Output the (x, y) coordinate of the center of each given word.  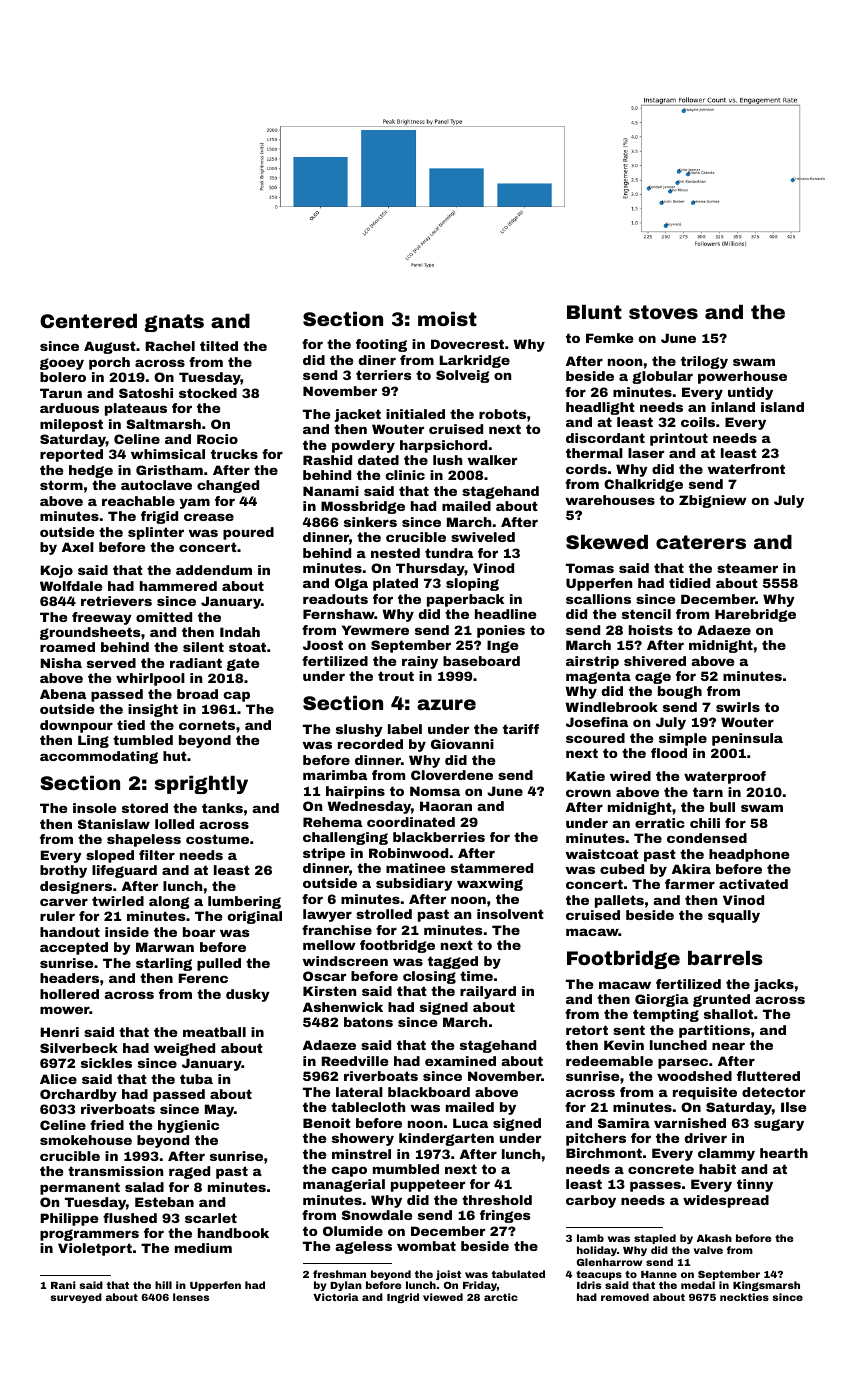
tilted (219, 346)
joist (448, 1275)
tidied (689, 583)
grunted (721, 1000)
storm (61, 485)
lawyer (327, 915)
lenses (191, 1297)
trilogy (704, 362)
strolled (384, 914)
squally (734, 916)
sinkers (370, 522)
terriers (384, 375)
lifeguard (124, 871)
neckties (744, 1297)
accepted (74, 948)
